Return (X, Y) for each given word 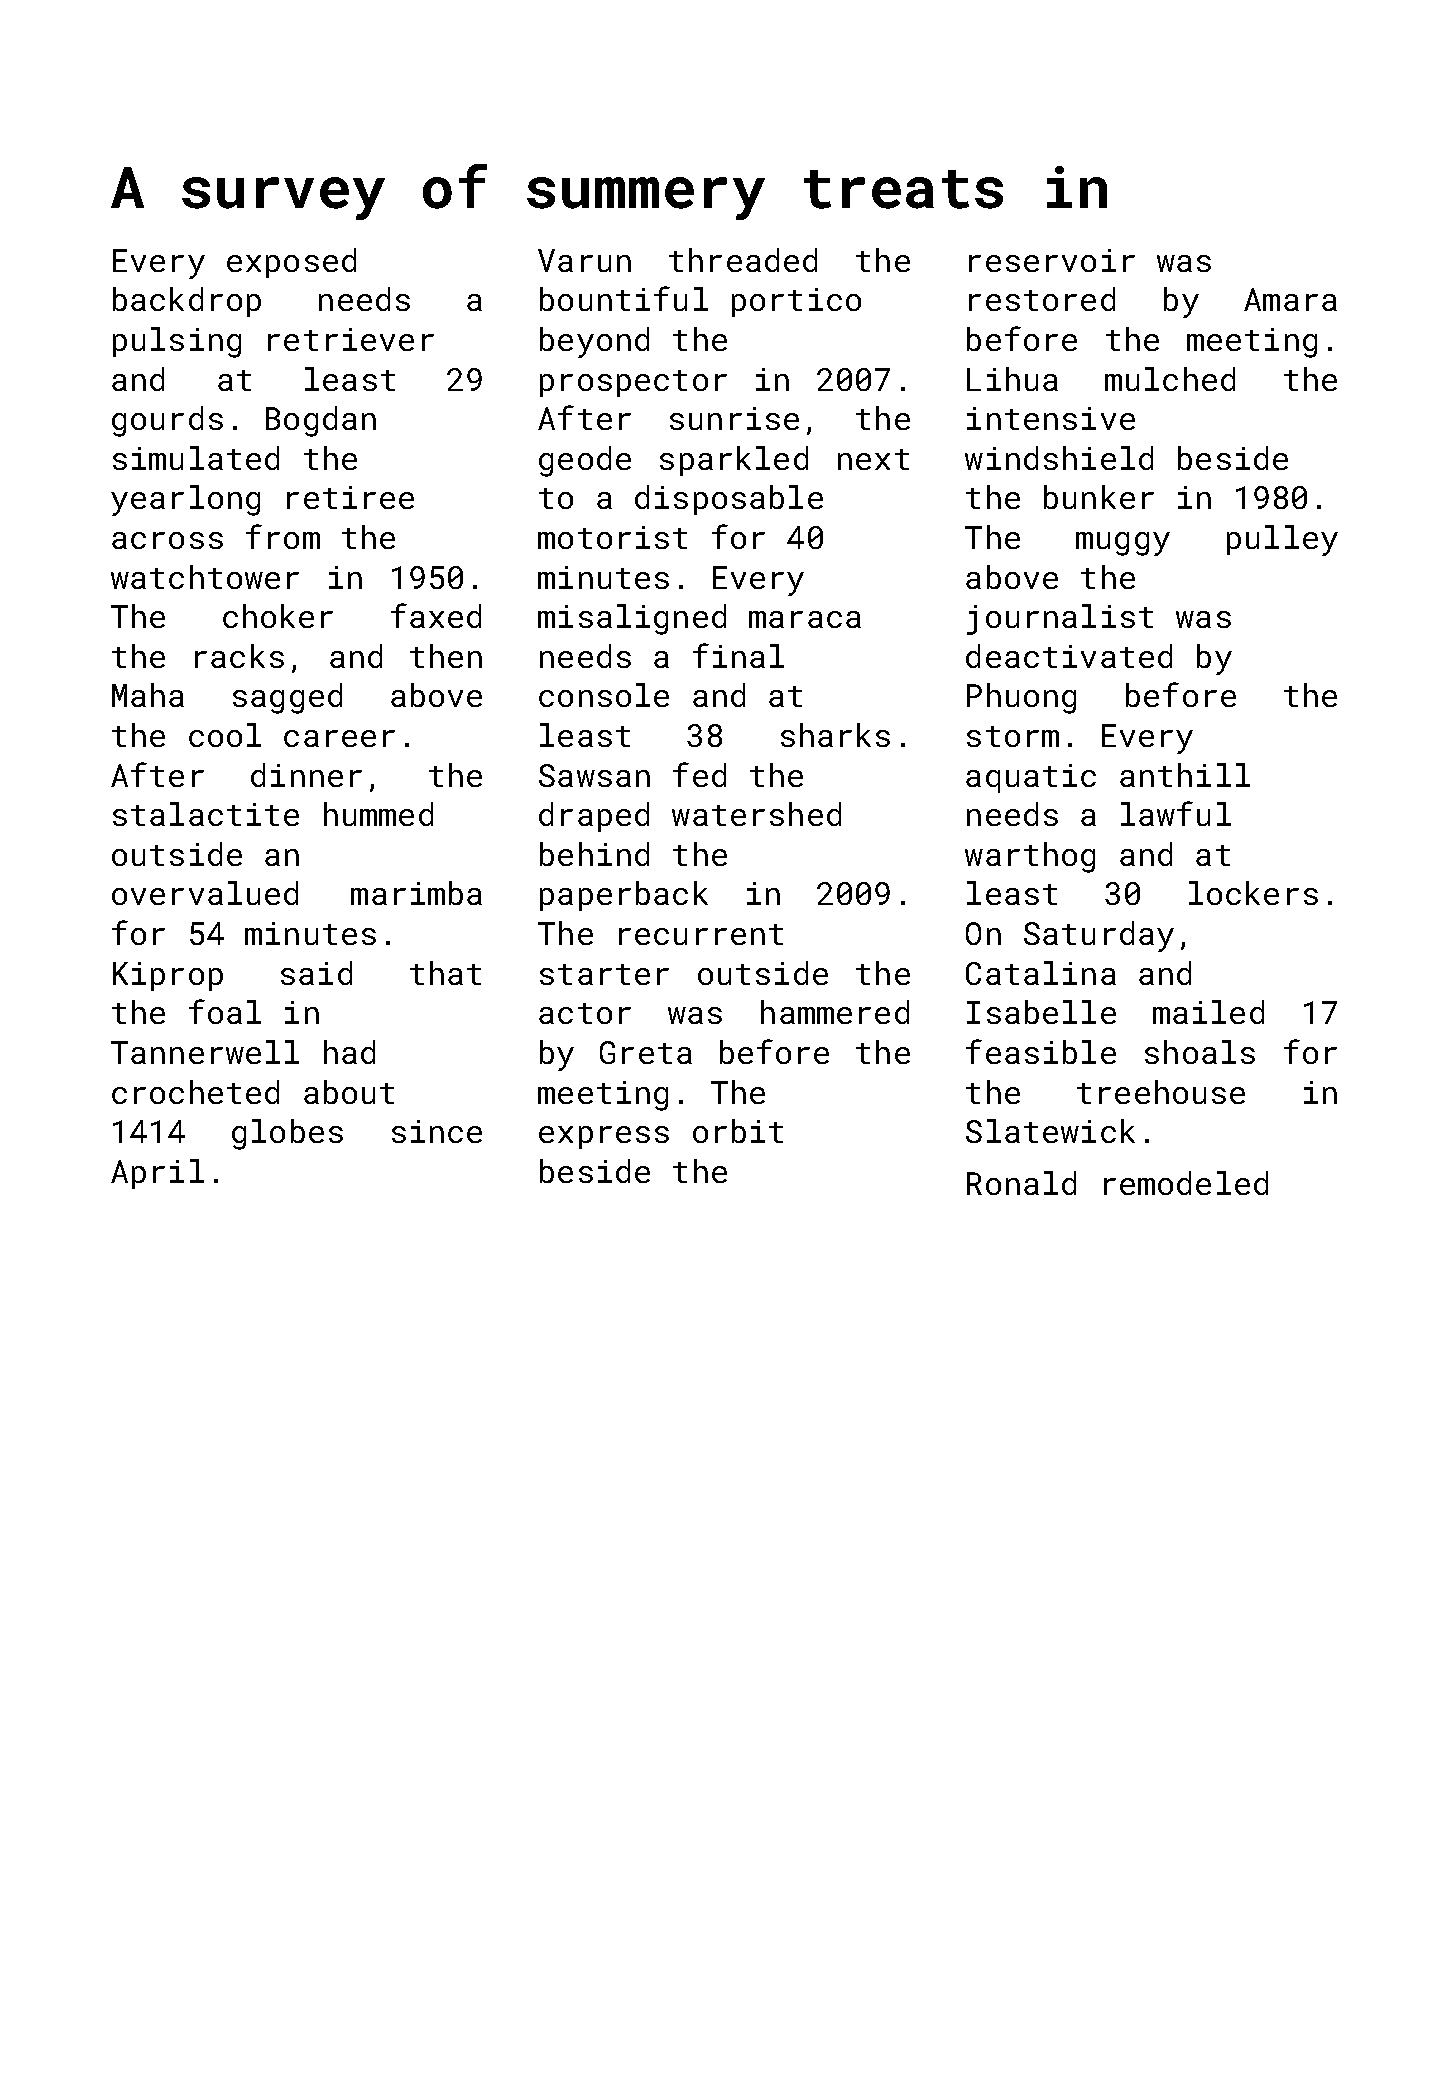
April (157, 1174)
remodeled (1186, 1183)
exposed (291, 263)
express (604, 1137)
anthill (1185, 775)
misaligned (632, 619)
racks (239, 656)
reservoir (1052, 260)
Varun (584, 260)
